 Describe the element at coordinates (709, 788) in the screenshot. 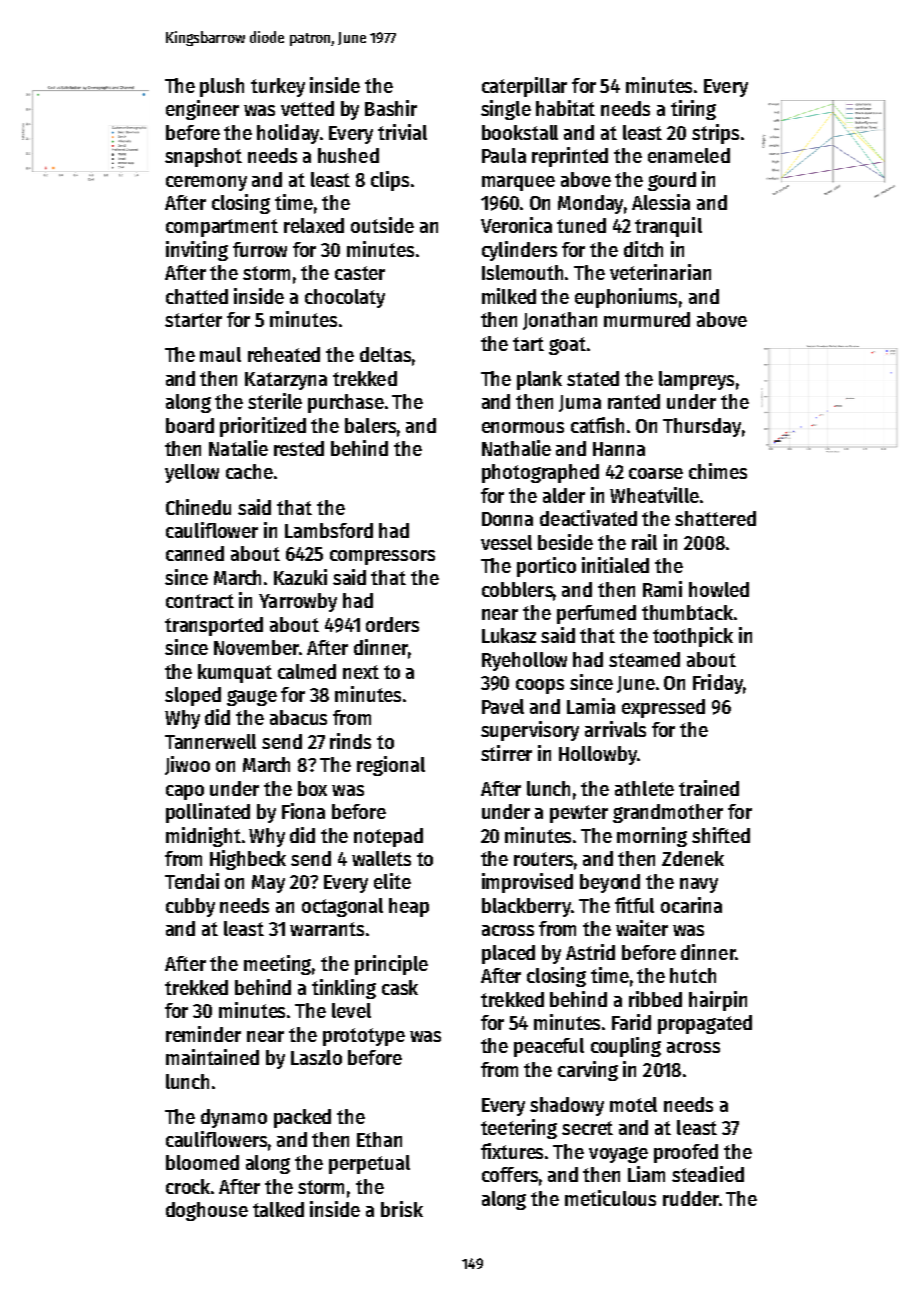

I see `trained` at that location.
